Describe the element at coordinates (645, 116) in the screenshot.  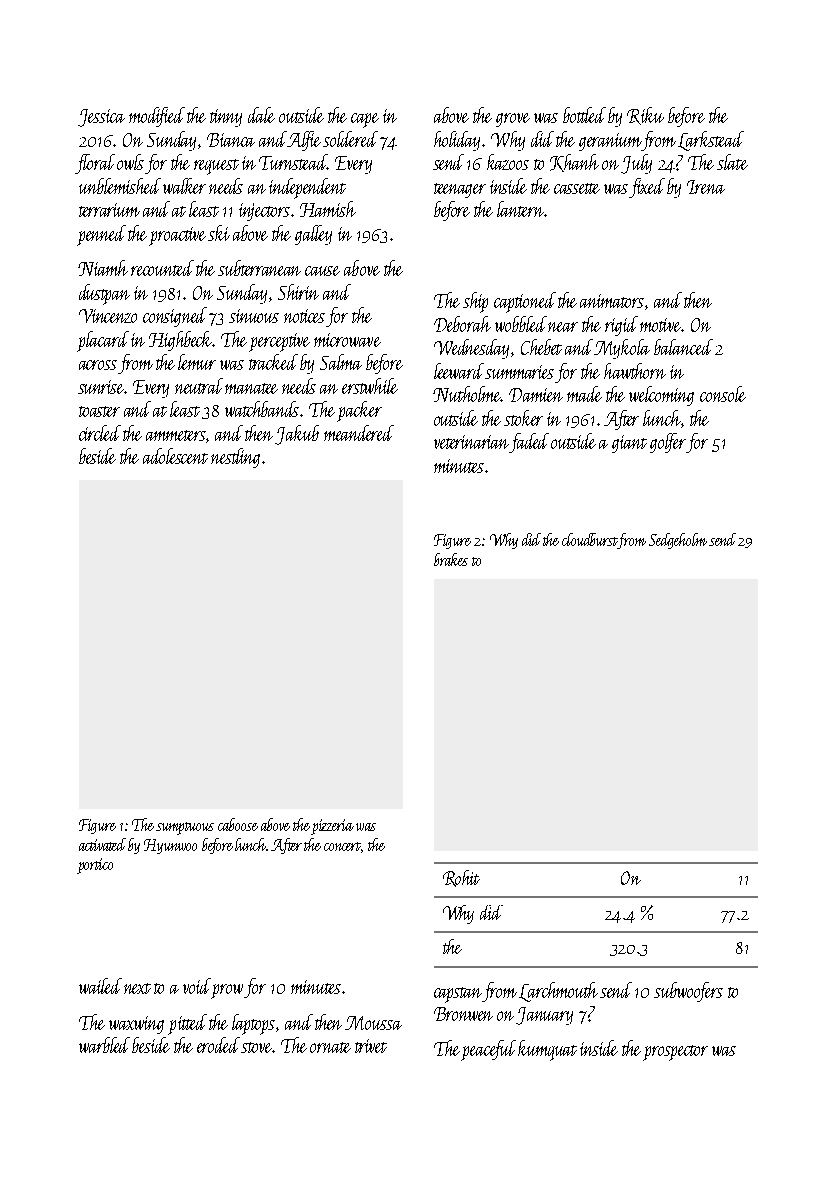
I see `Riku` at that location.
